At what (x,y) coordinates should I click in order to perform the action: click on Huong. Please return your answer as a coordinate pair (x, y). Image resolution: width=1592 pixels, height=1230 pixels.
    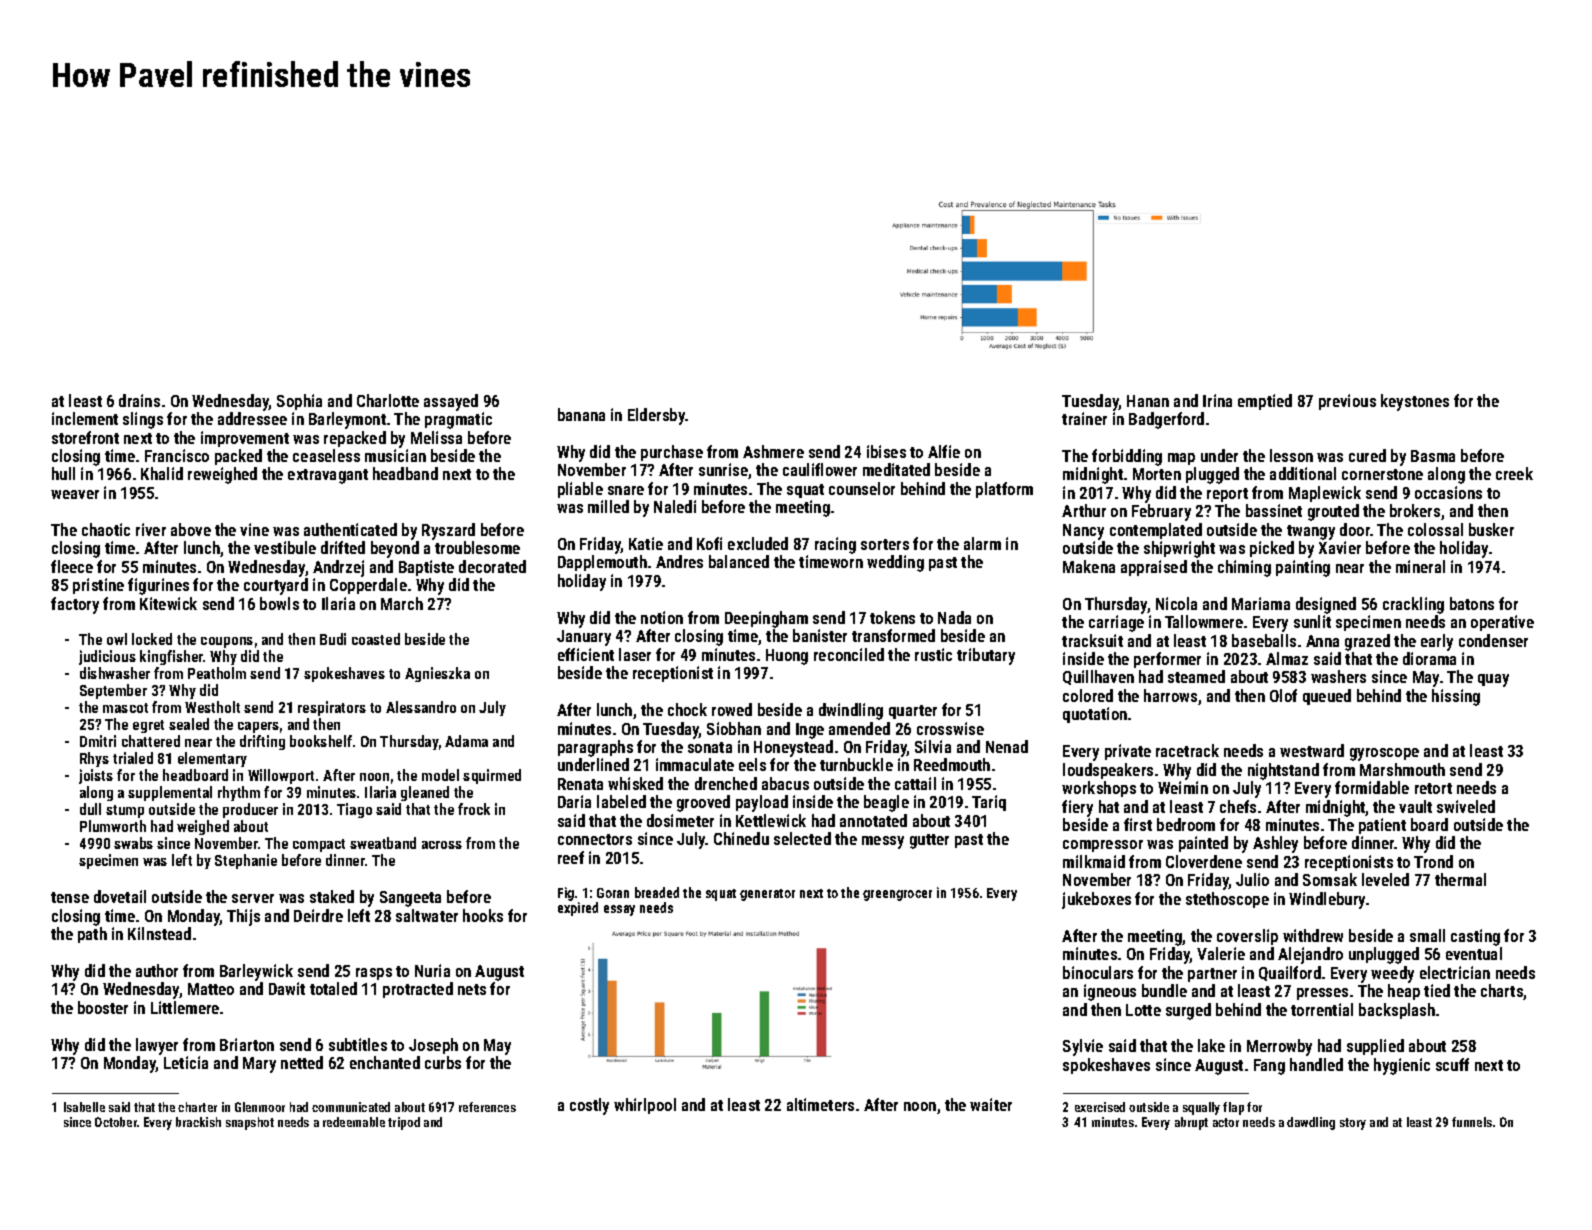
    Looking at the image, I should click on (787, 657).
